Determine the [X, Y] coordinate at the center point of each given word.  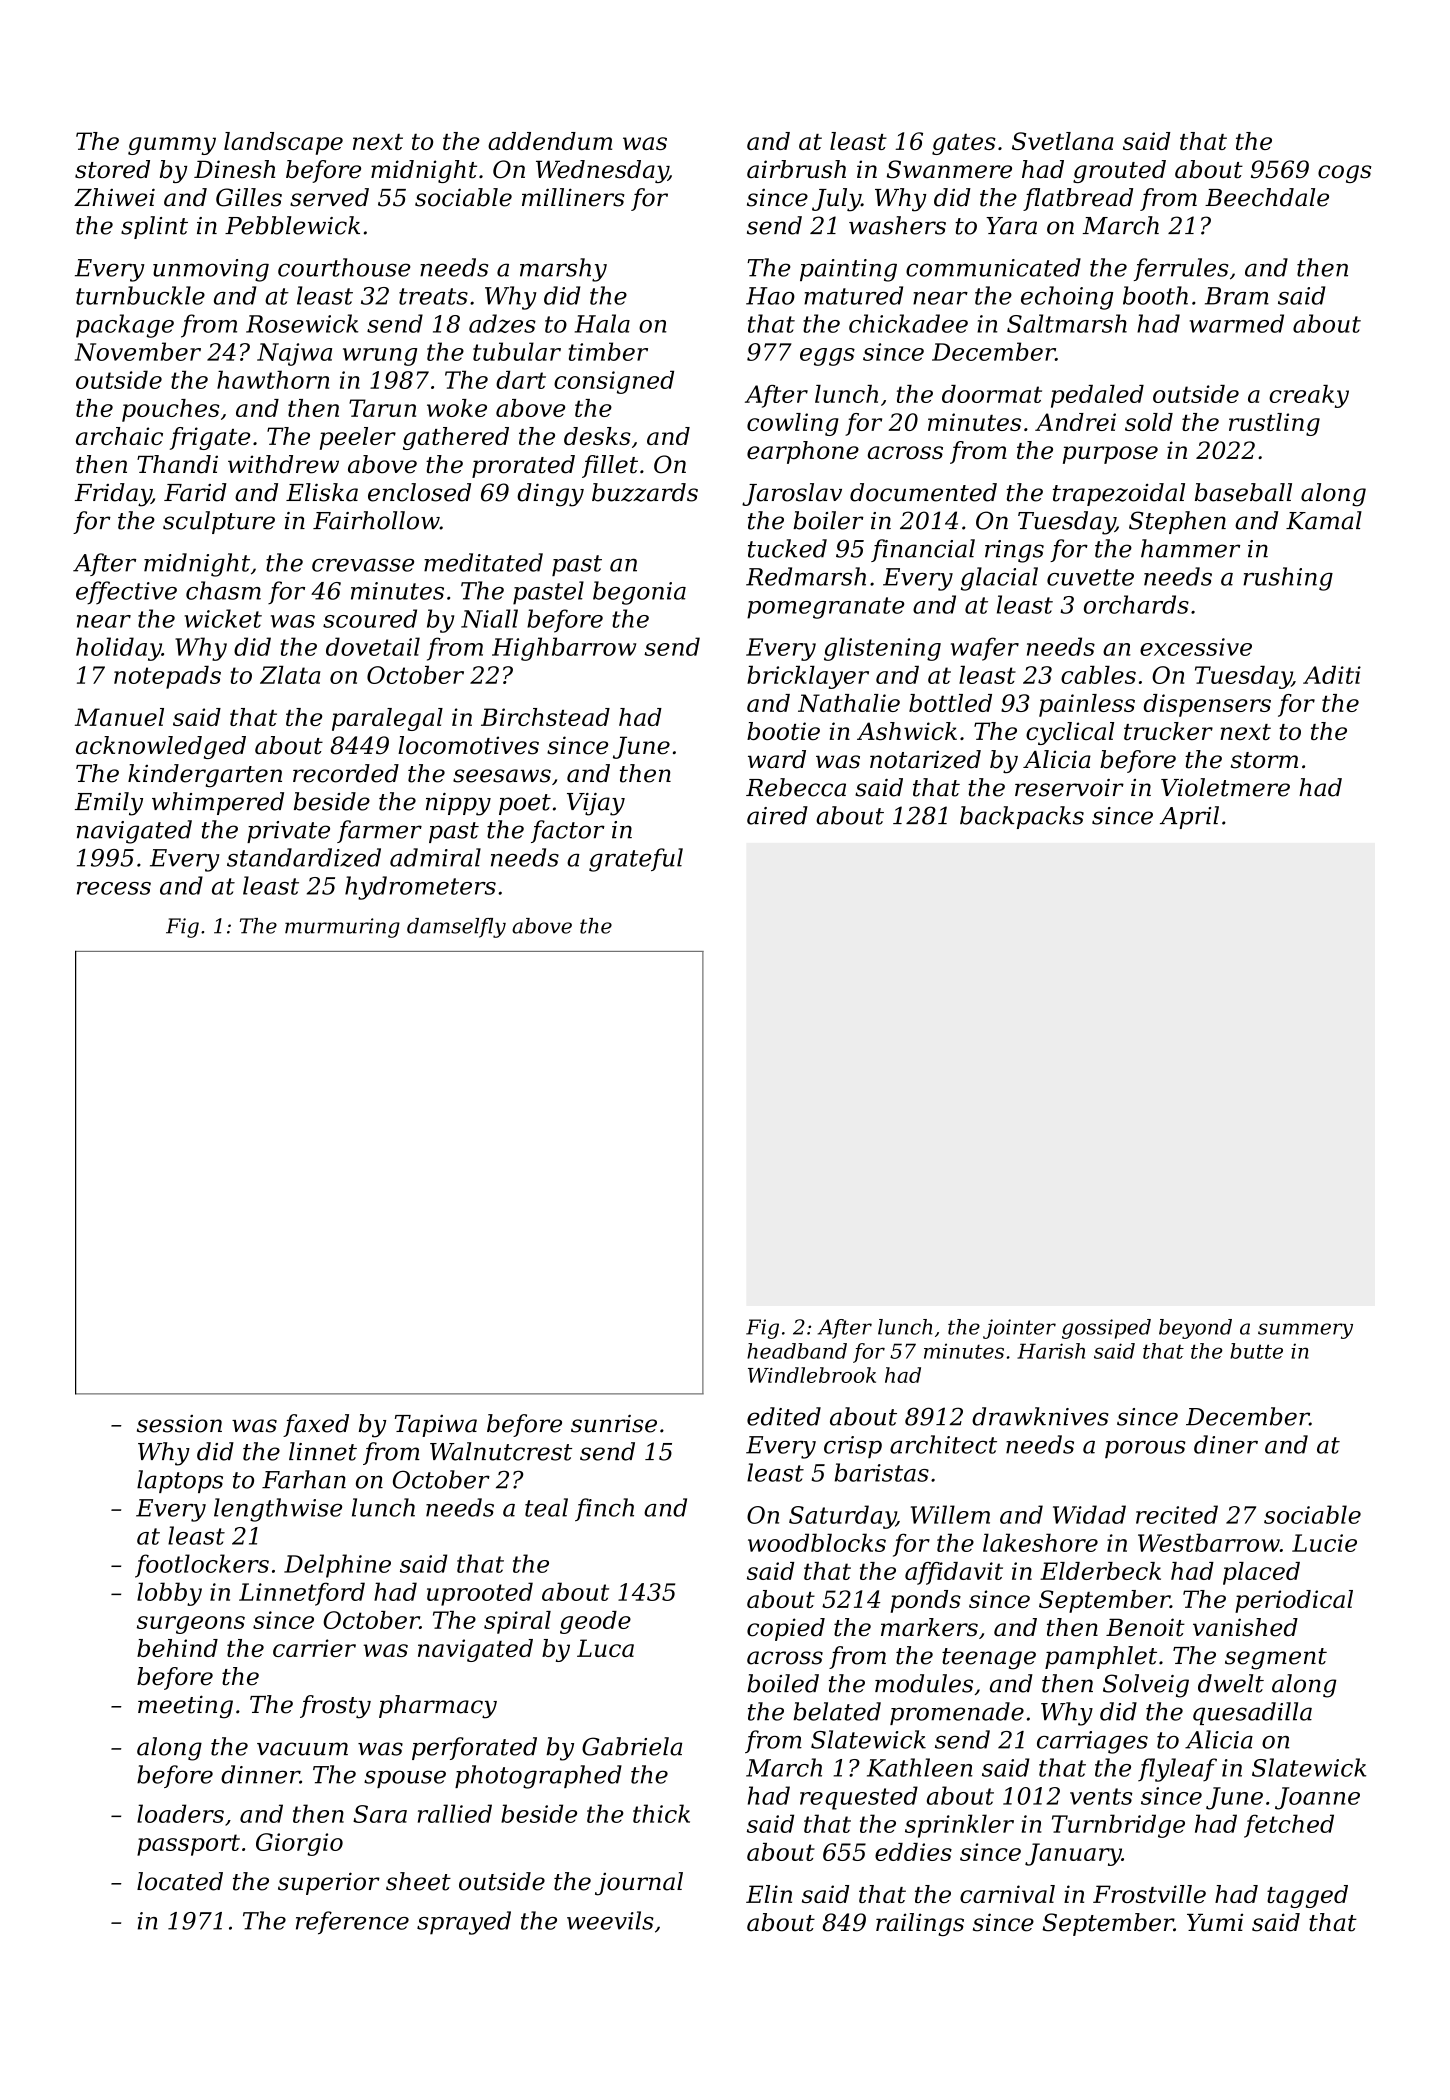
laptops [180, 1481]
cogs [1344, 174]
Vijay [596, 804]
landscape [283, 143]
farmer [379, 831]
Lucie [1324, 1543]
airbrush [796, 169]
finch [604, 1509]
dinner [260, 1774]
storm [1264, 760]
